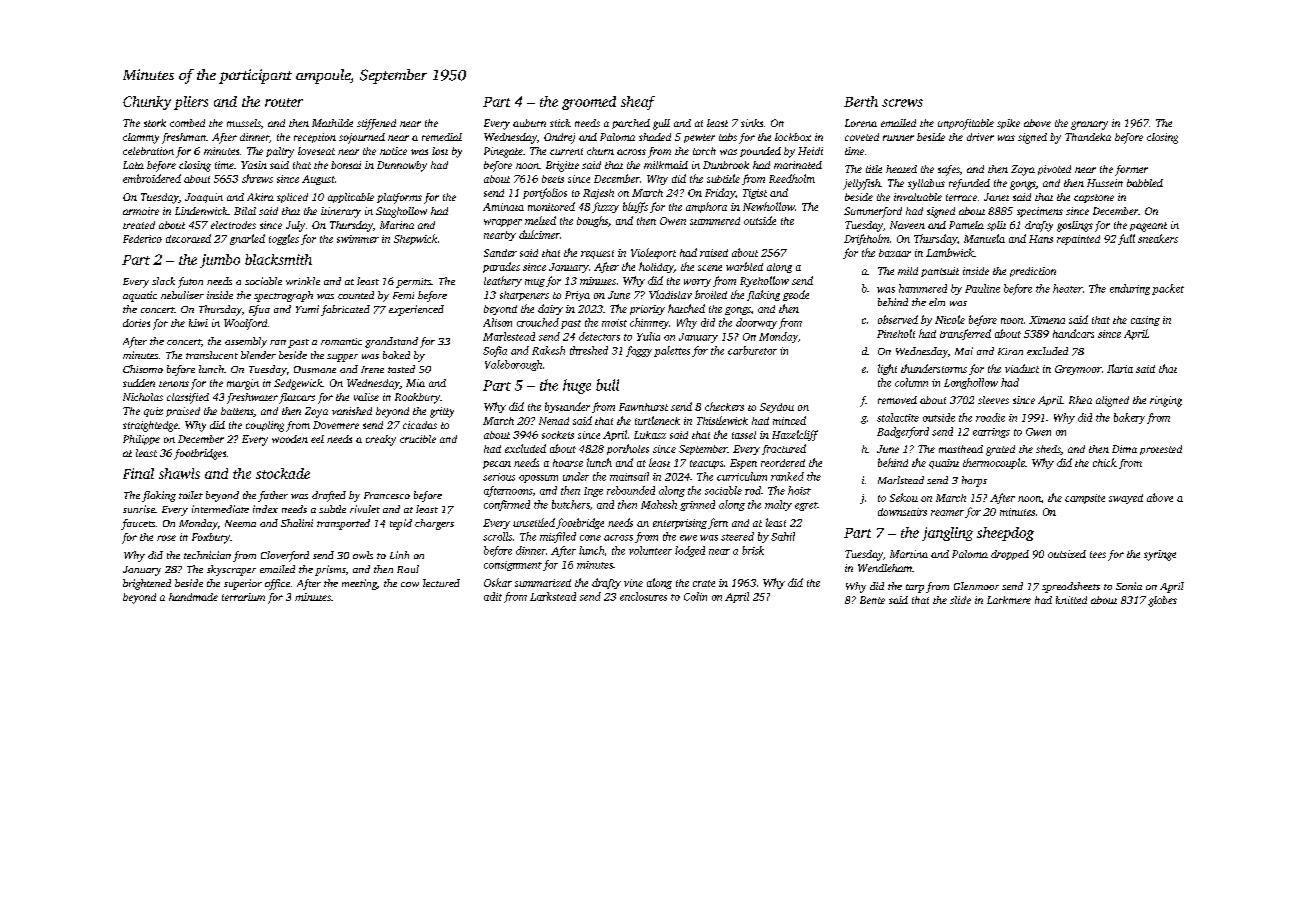 The height and width of the image is (924, 1308). Describe the element at coordinates (553, 179) in the image. I see `beets` at that location.
